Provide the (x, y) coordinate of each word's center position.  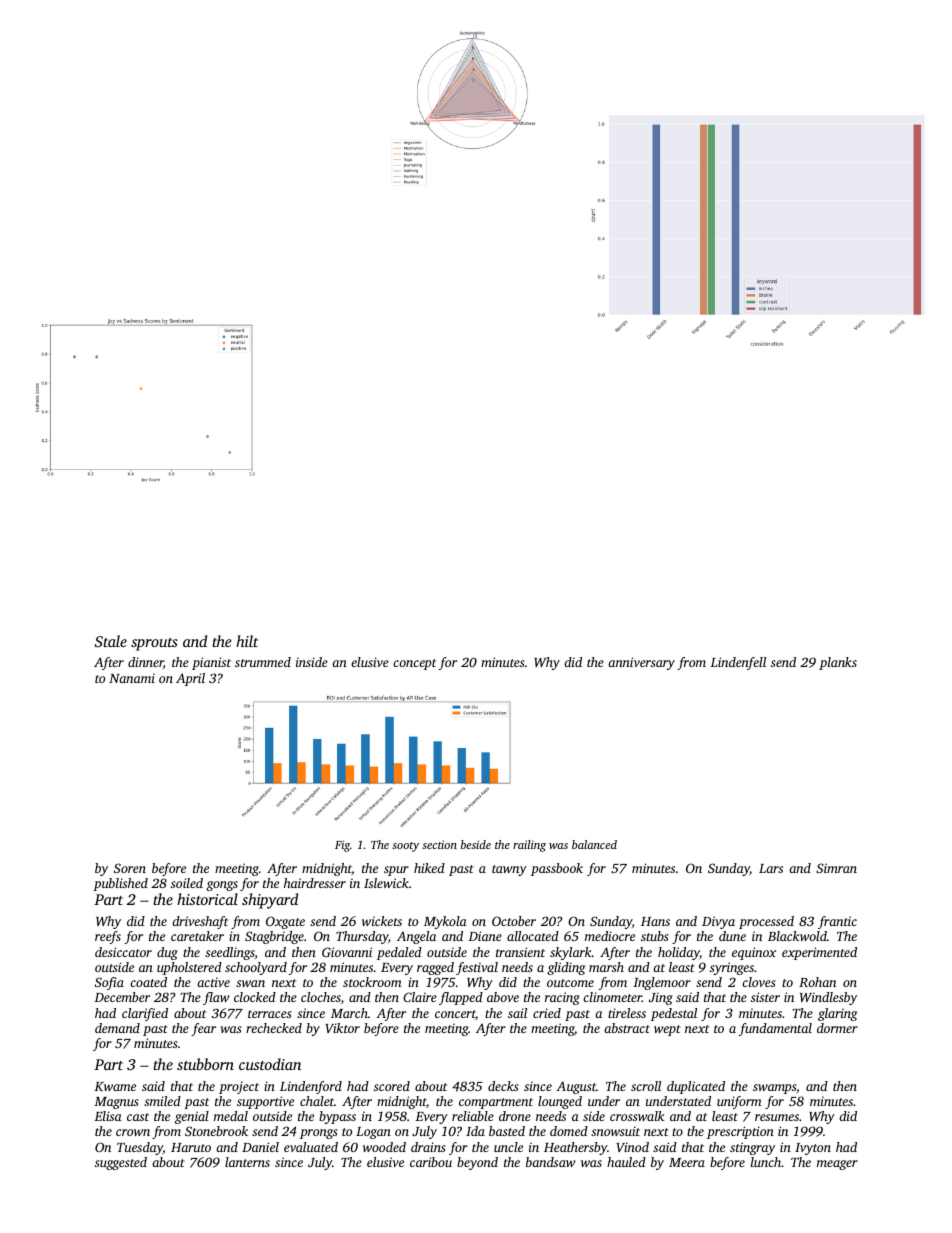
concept (414, 664)
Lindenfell (738, 663)
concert (455, 1015)
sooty (405, 847)
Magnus (116, 1103)
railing (529, 846)
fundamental (775, 1029)
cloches (321, 997)
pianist (211, 663)
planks (838, 663)
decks (503, 1086)
